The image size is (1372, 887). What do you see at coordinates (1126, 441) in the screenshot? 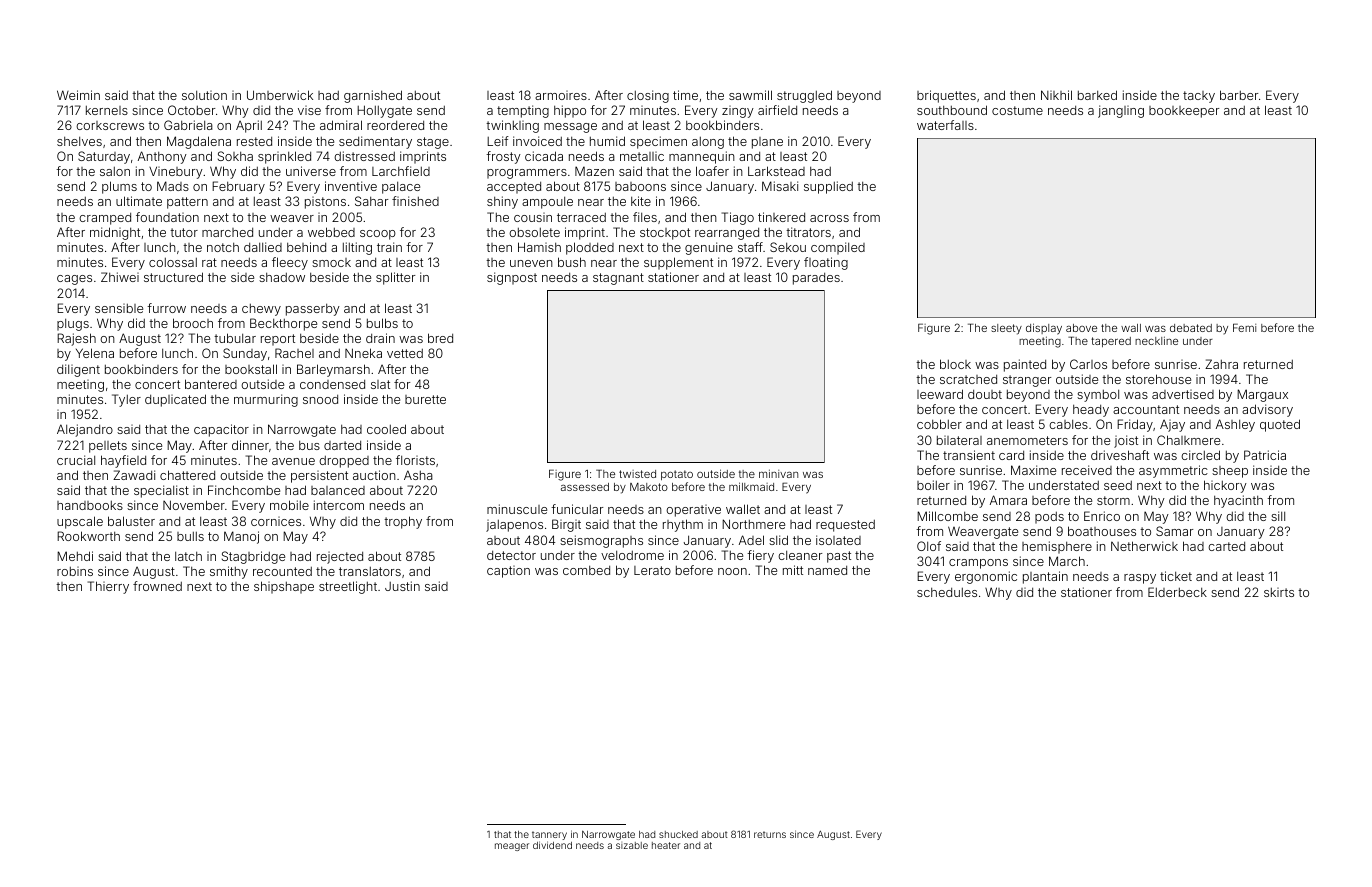
I see `joist` at bounding box center [1126, 441].
